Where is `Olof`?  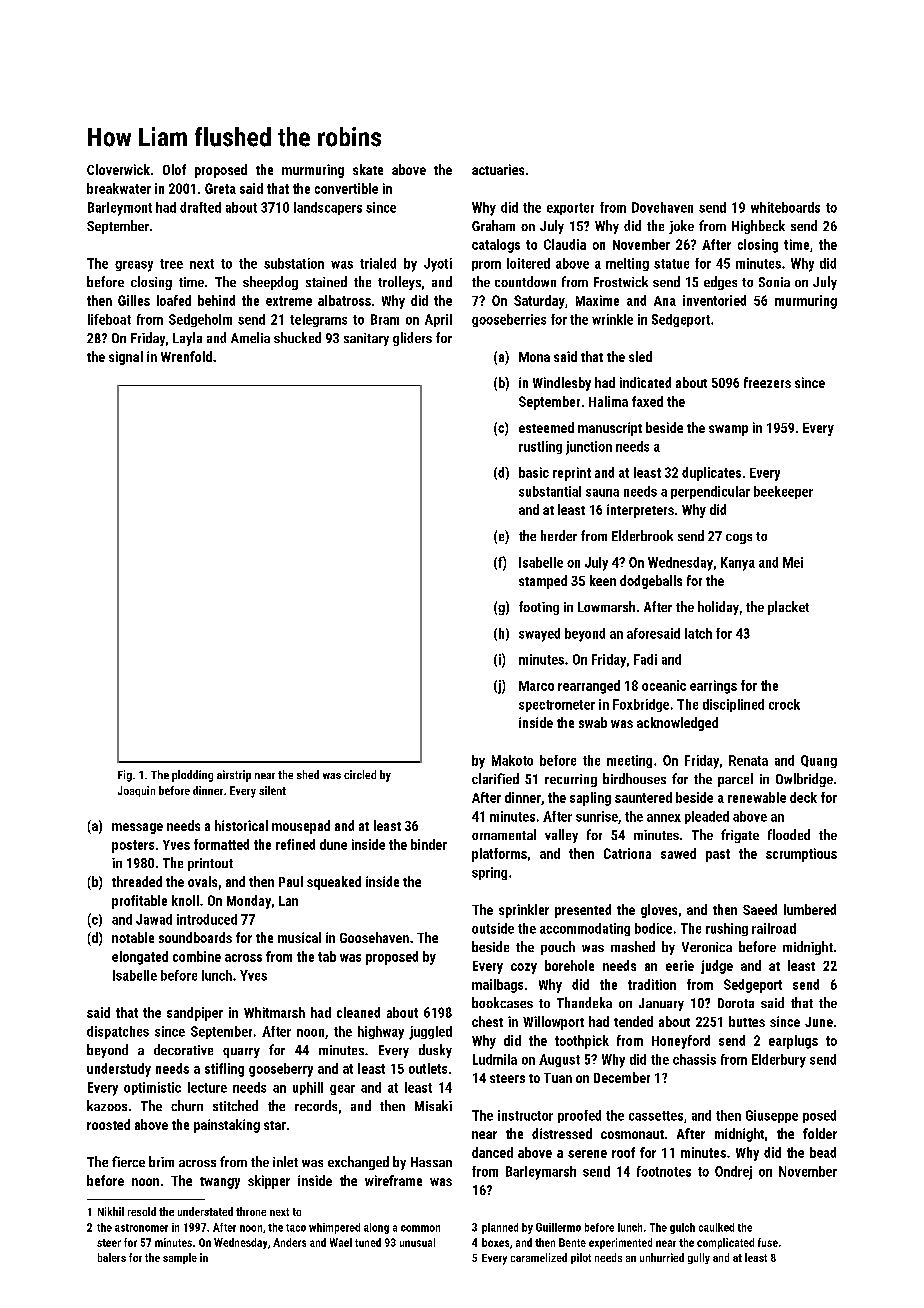 Olof is located at coordinates (174, 169).
